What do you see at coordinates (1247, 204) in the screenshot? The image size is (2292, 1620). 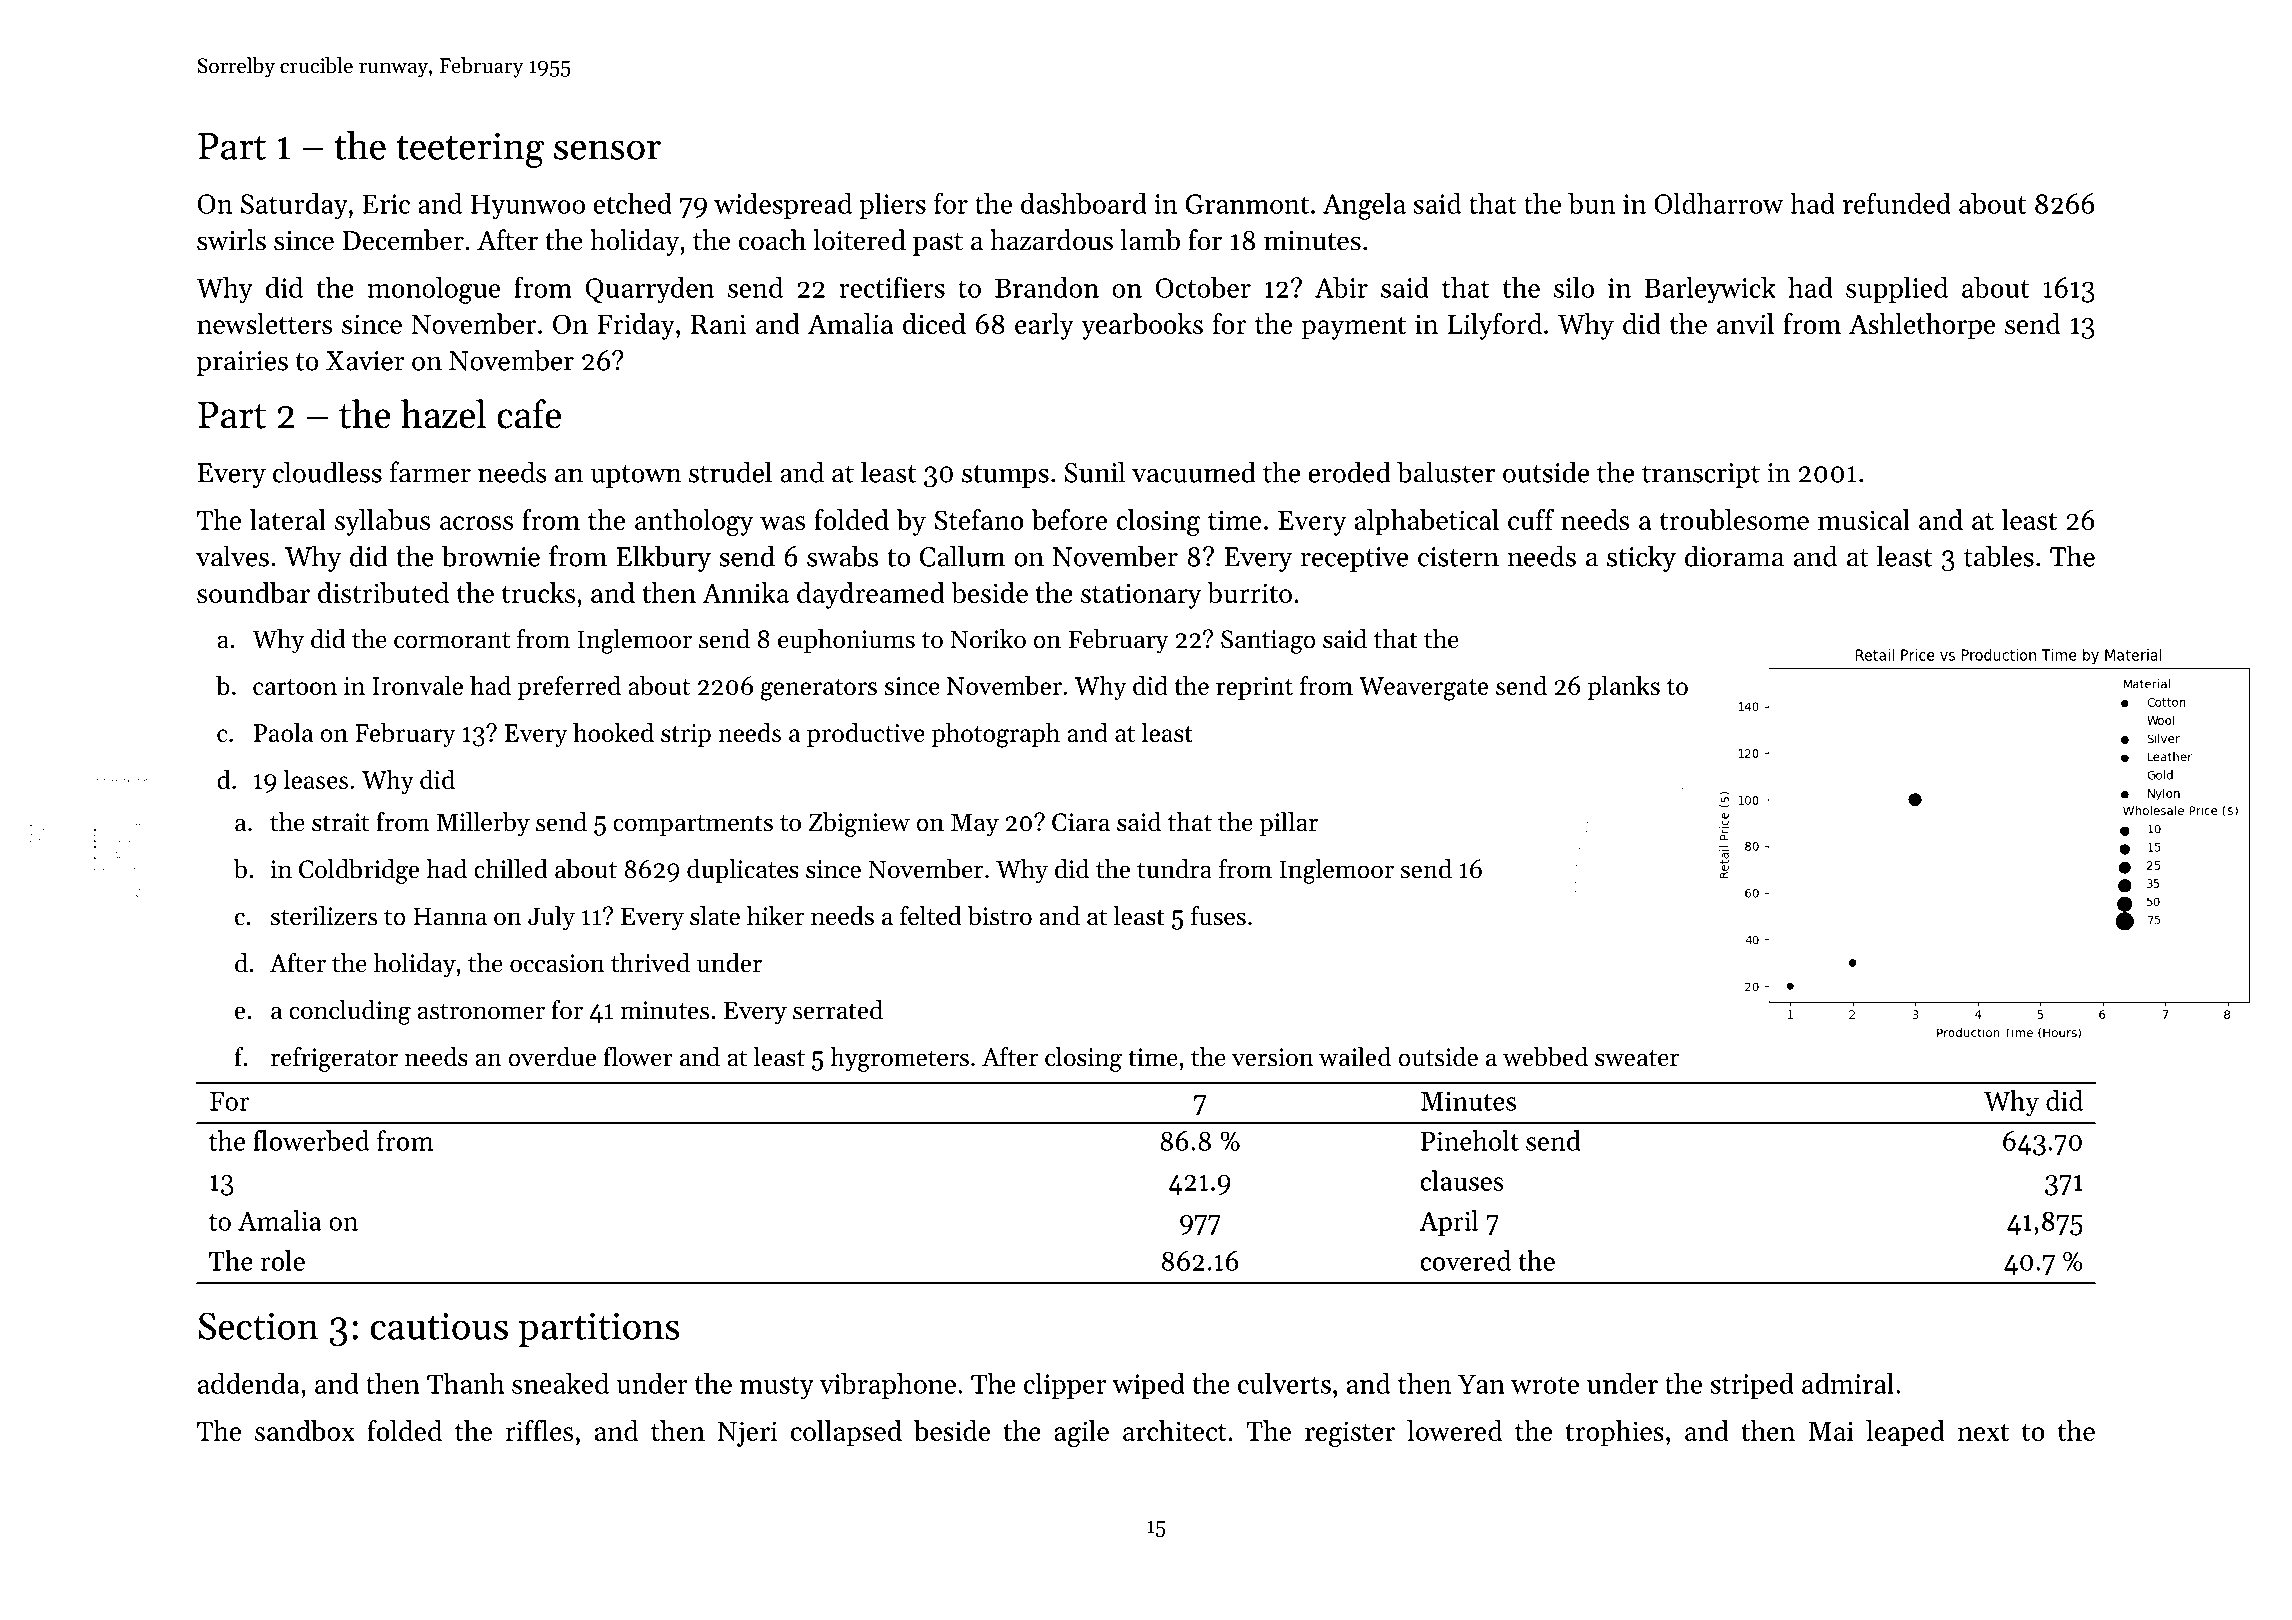 I see `Granmont` at bounding box center [1247, 204].
